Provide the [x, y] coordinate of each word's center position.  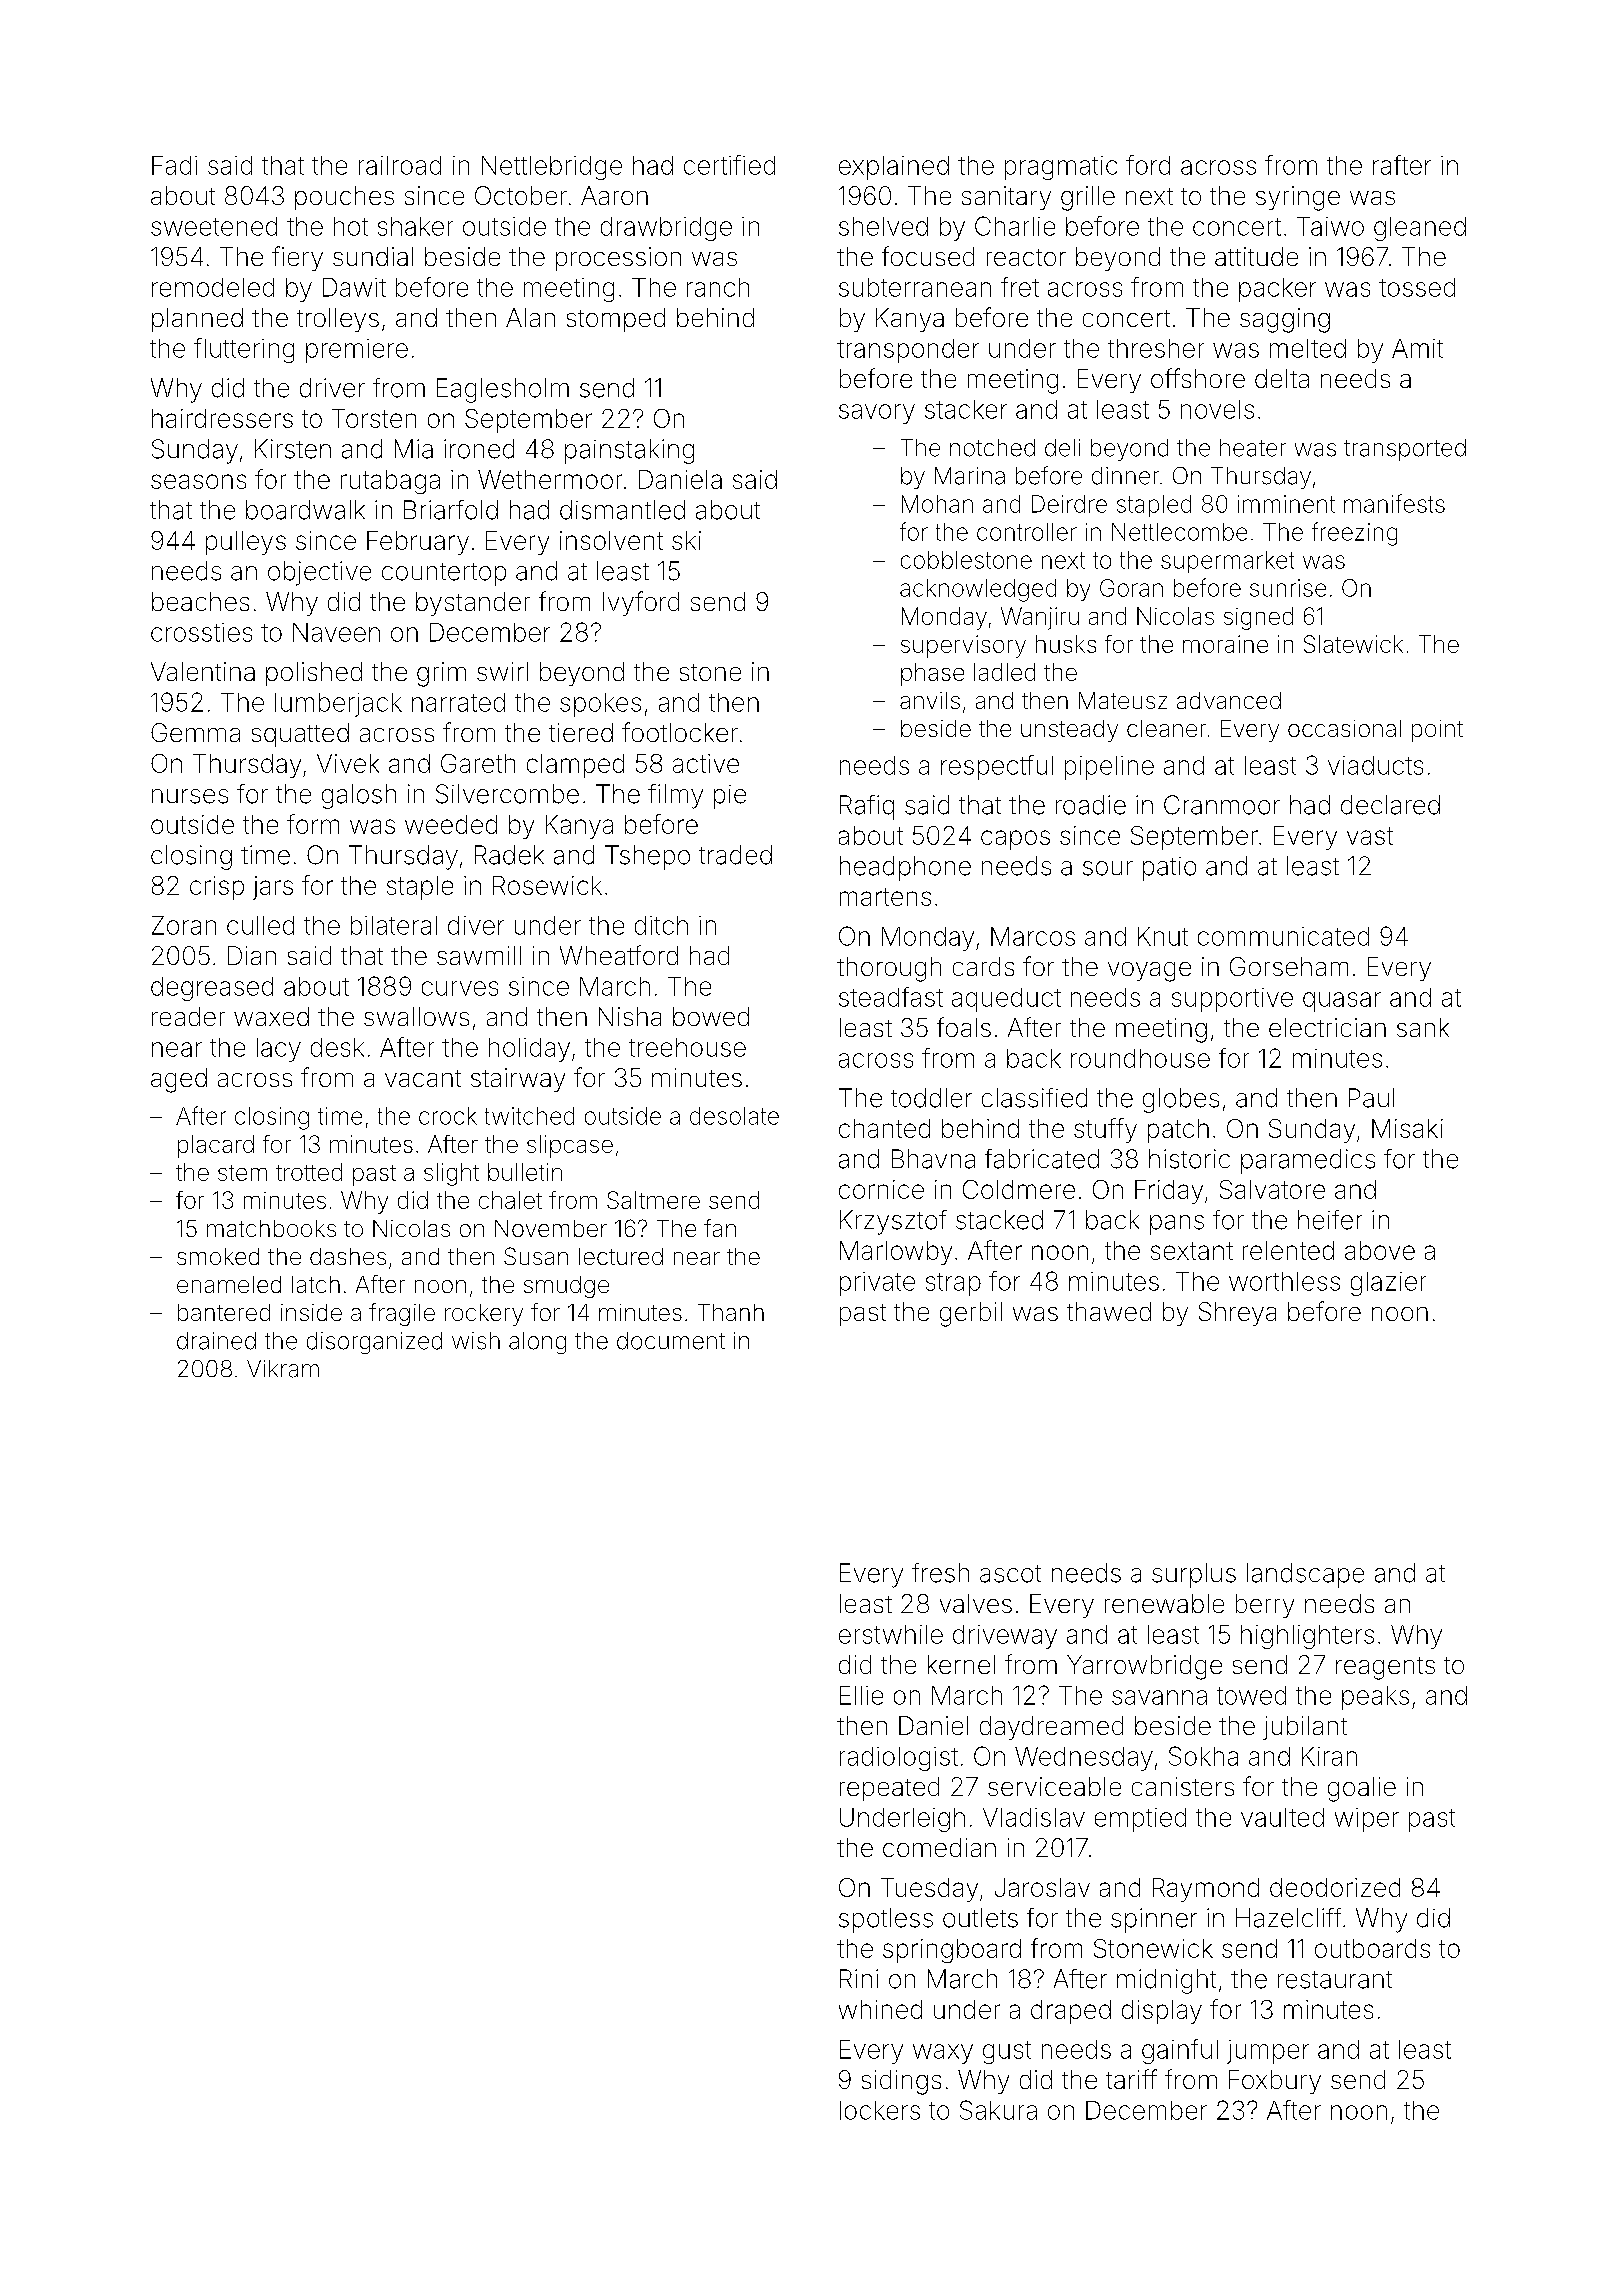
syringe [1298, 198]
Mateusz [1123, 700]
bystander [473, 604]
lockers [880, 2110]
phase [932, 674]
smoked [218, 1256]
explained [894, 168]
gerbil [971, 1314]
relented [1288, 1250]
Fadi [174, 165]
